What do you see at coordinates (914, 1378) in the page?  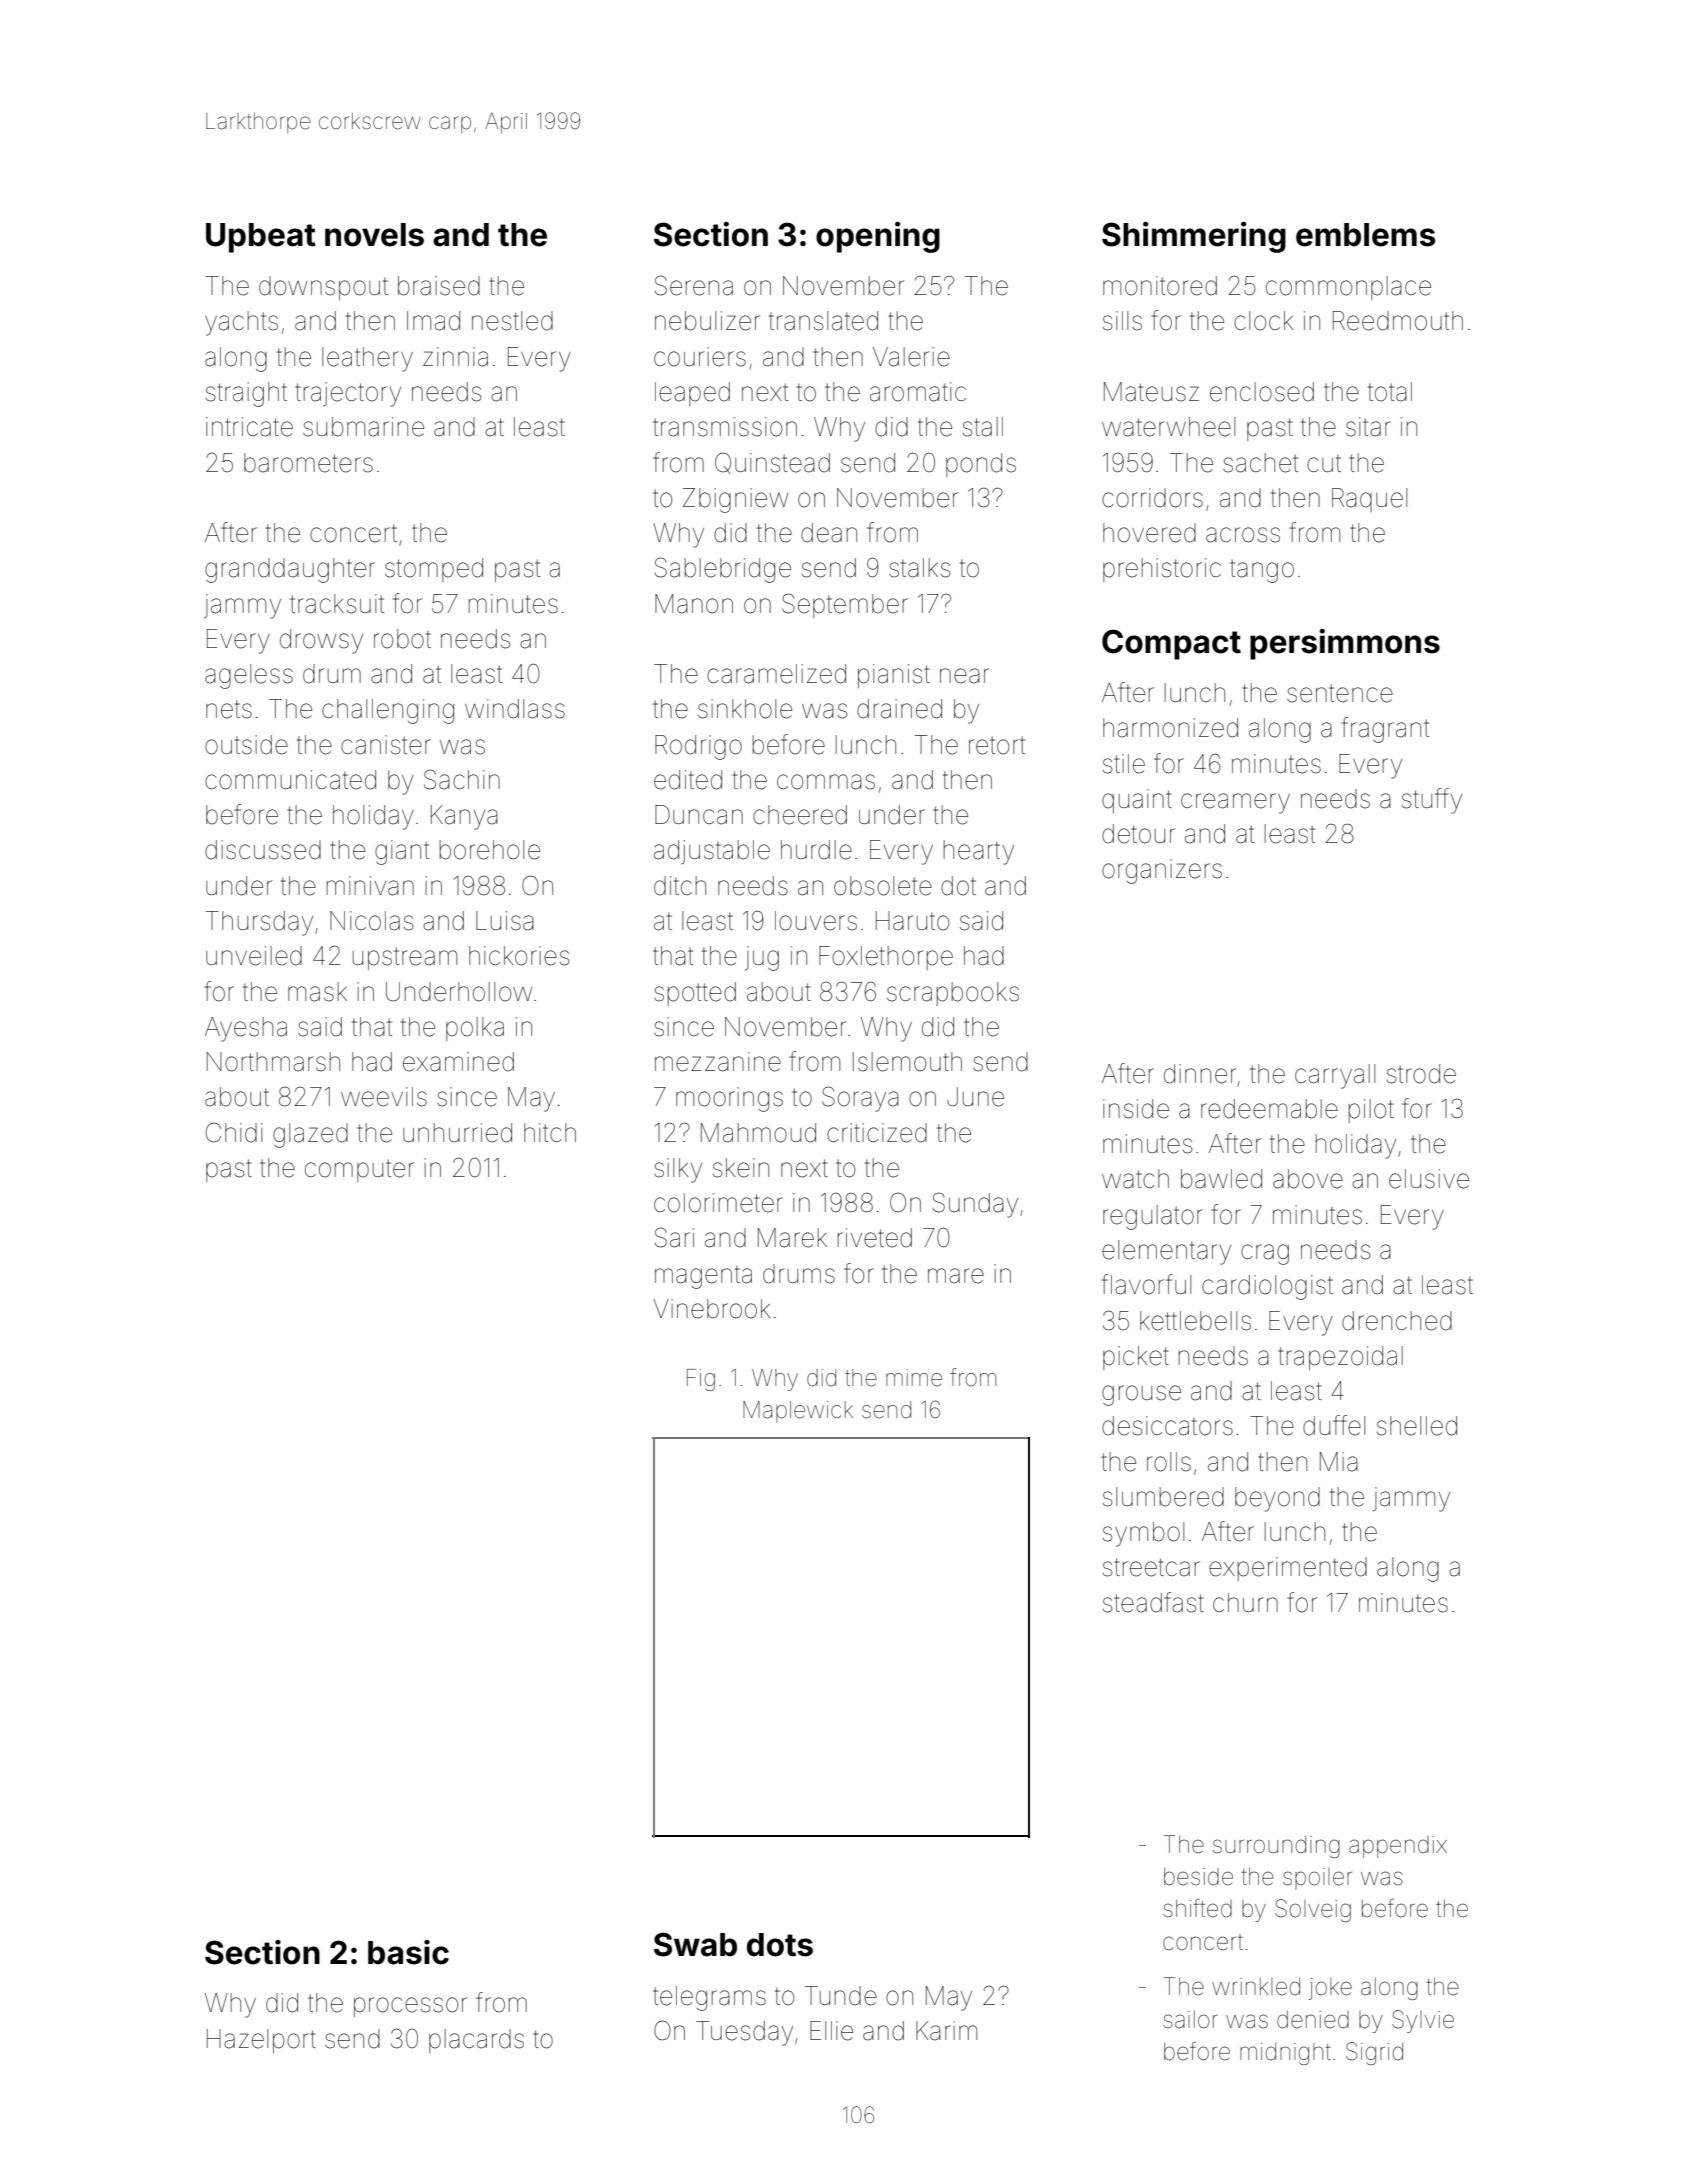 I see `mime` at bounding box center [914, 1378].
